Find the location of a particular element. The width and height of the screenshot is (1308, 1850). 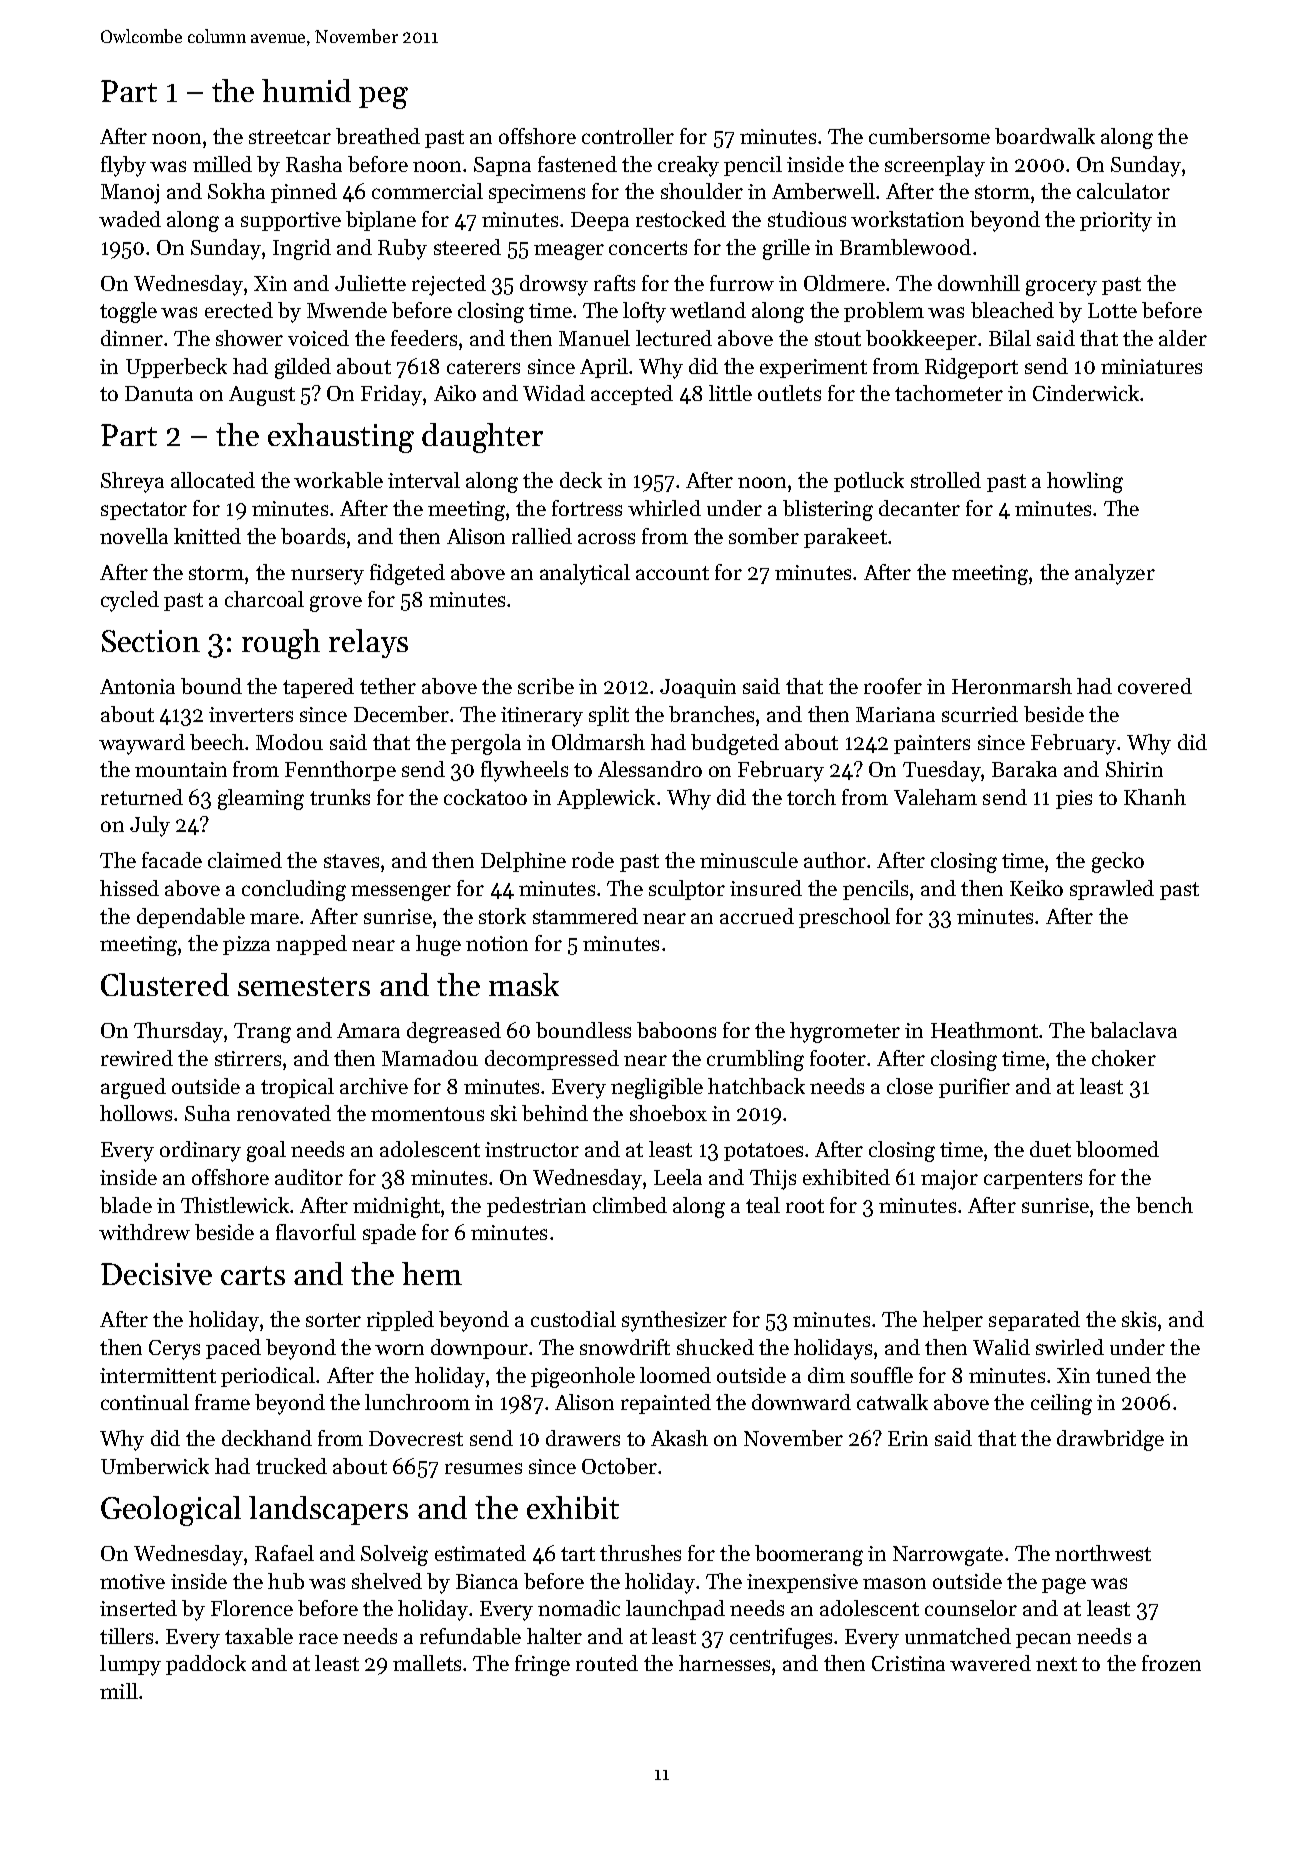

specimens is located at coordinates (537, 193).
